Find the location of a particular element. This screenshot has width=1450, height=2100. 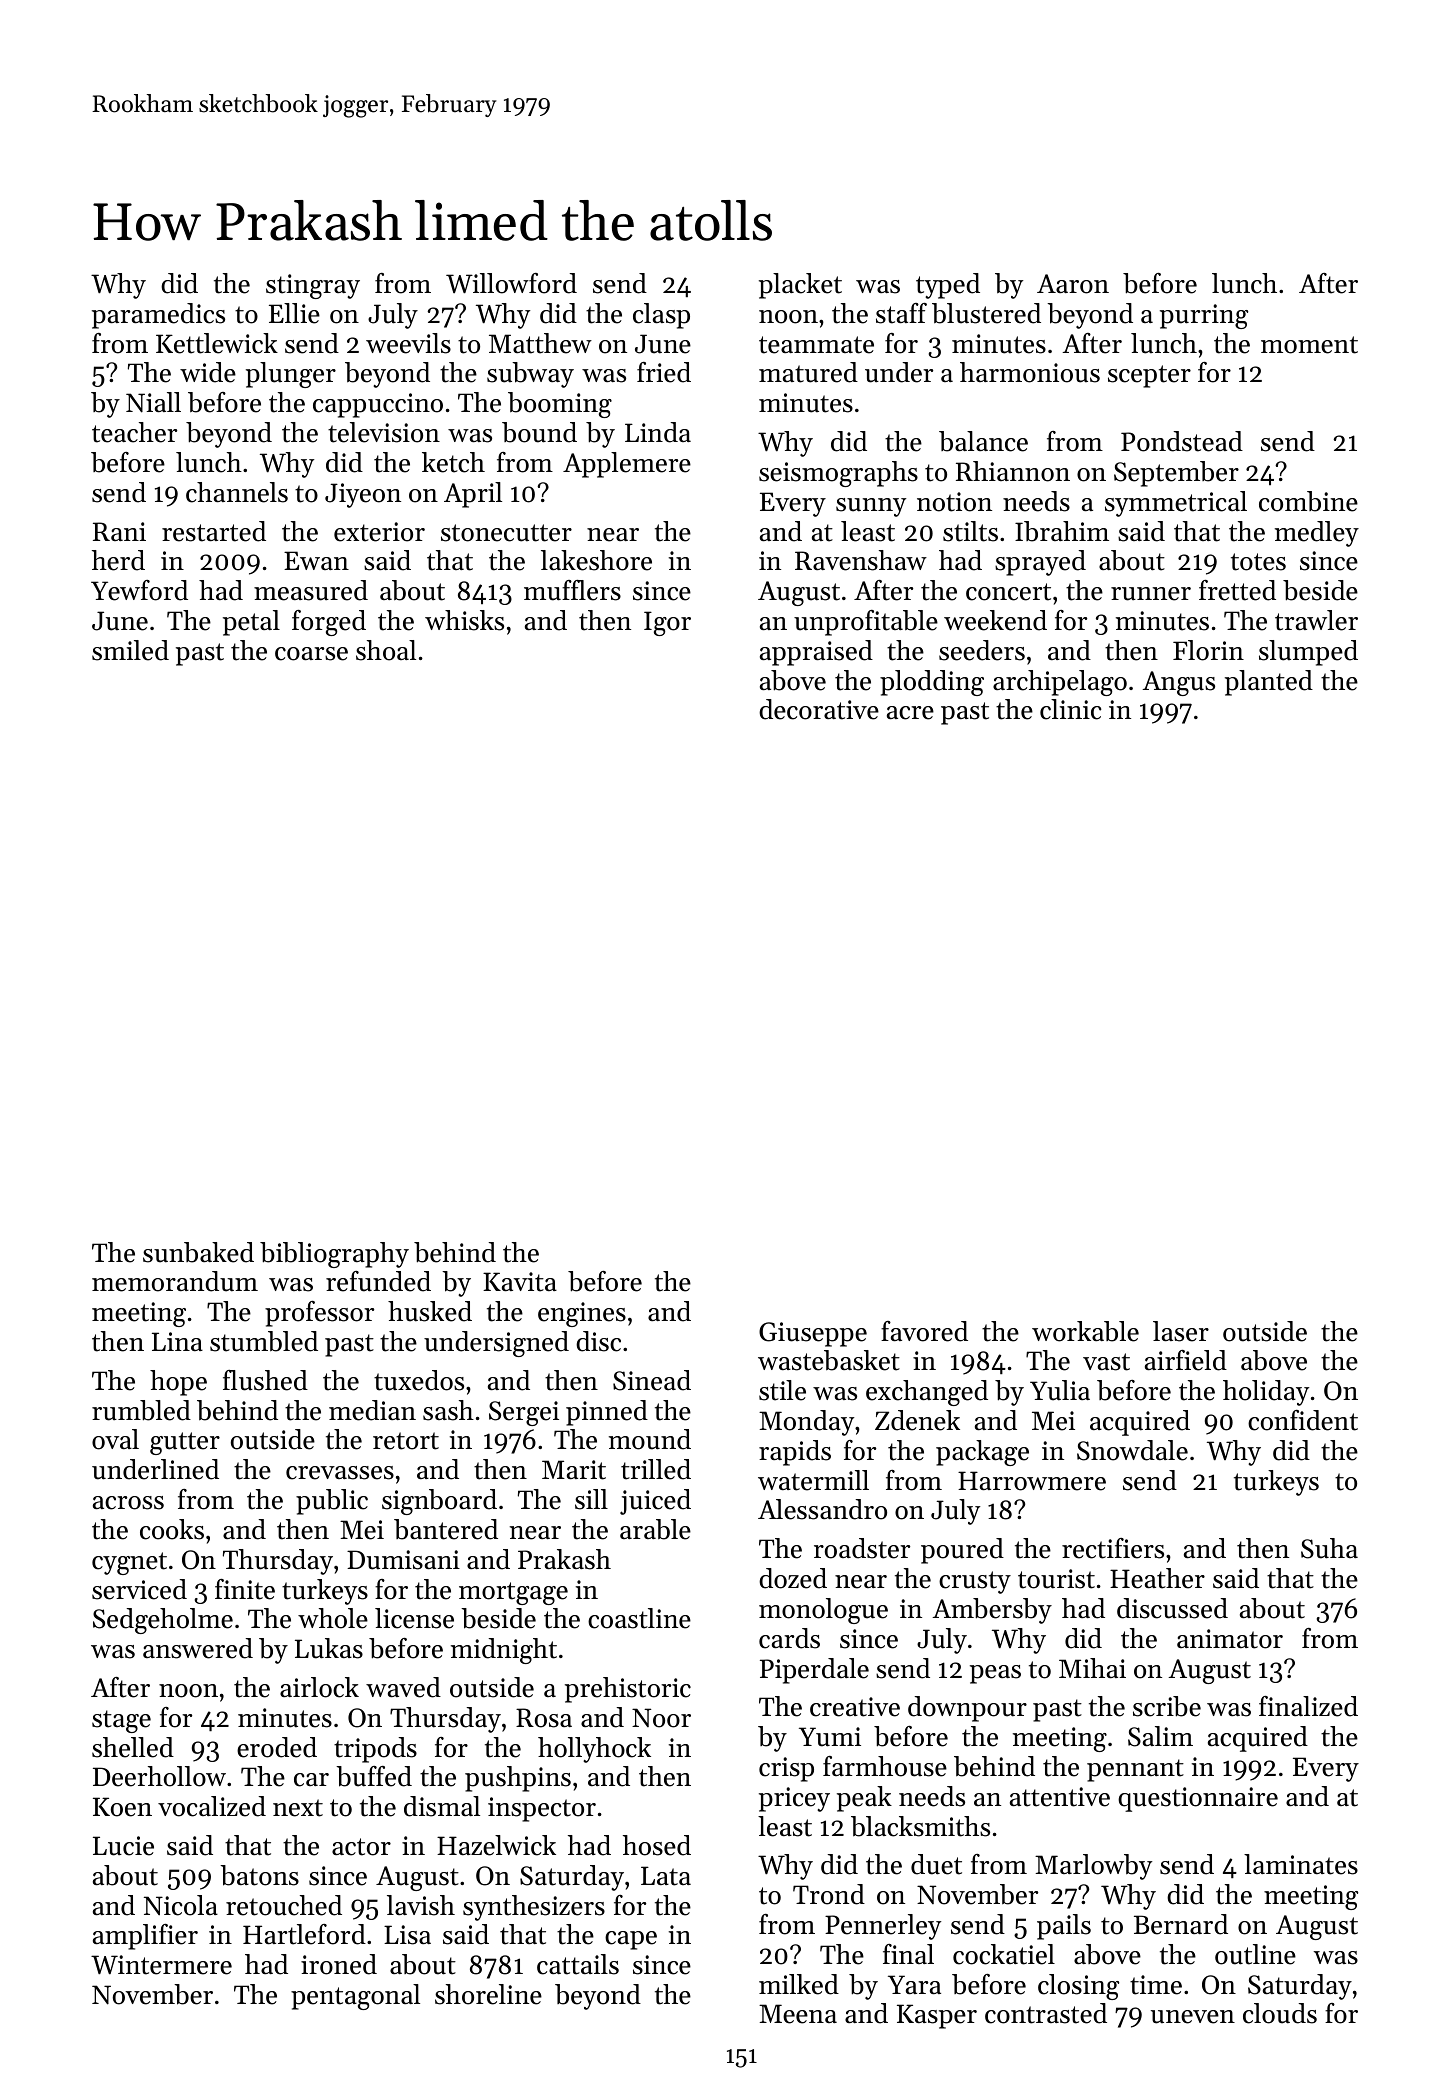

Applemere is located at coordinates (627, 465).
